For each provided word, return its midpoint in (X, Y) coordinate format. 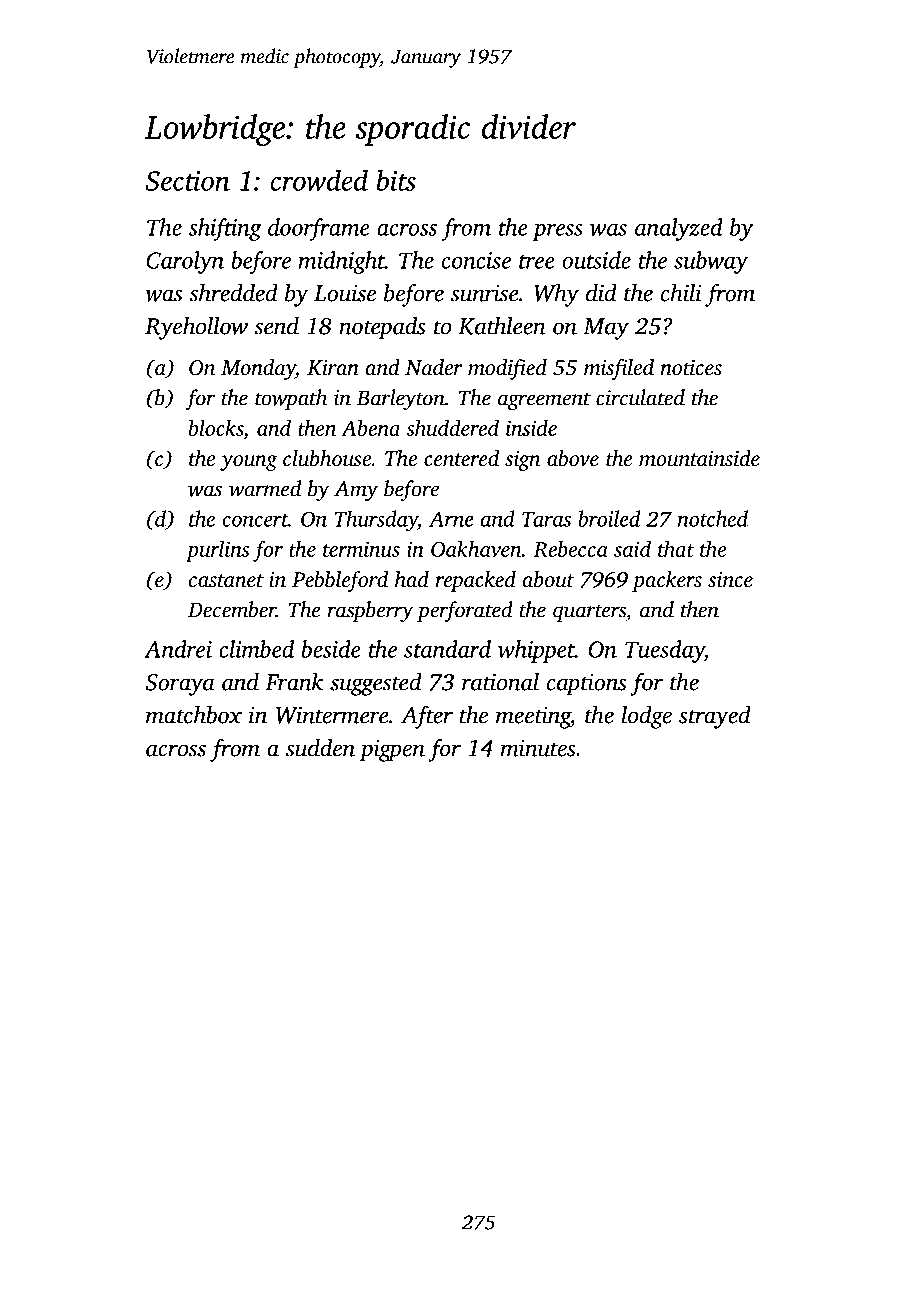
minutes (538, 748)
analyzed (679, 229)
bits (396, 180)
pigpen (392, 751)
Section (187, 181)
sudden (320, 748)
